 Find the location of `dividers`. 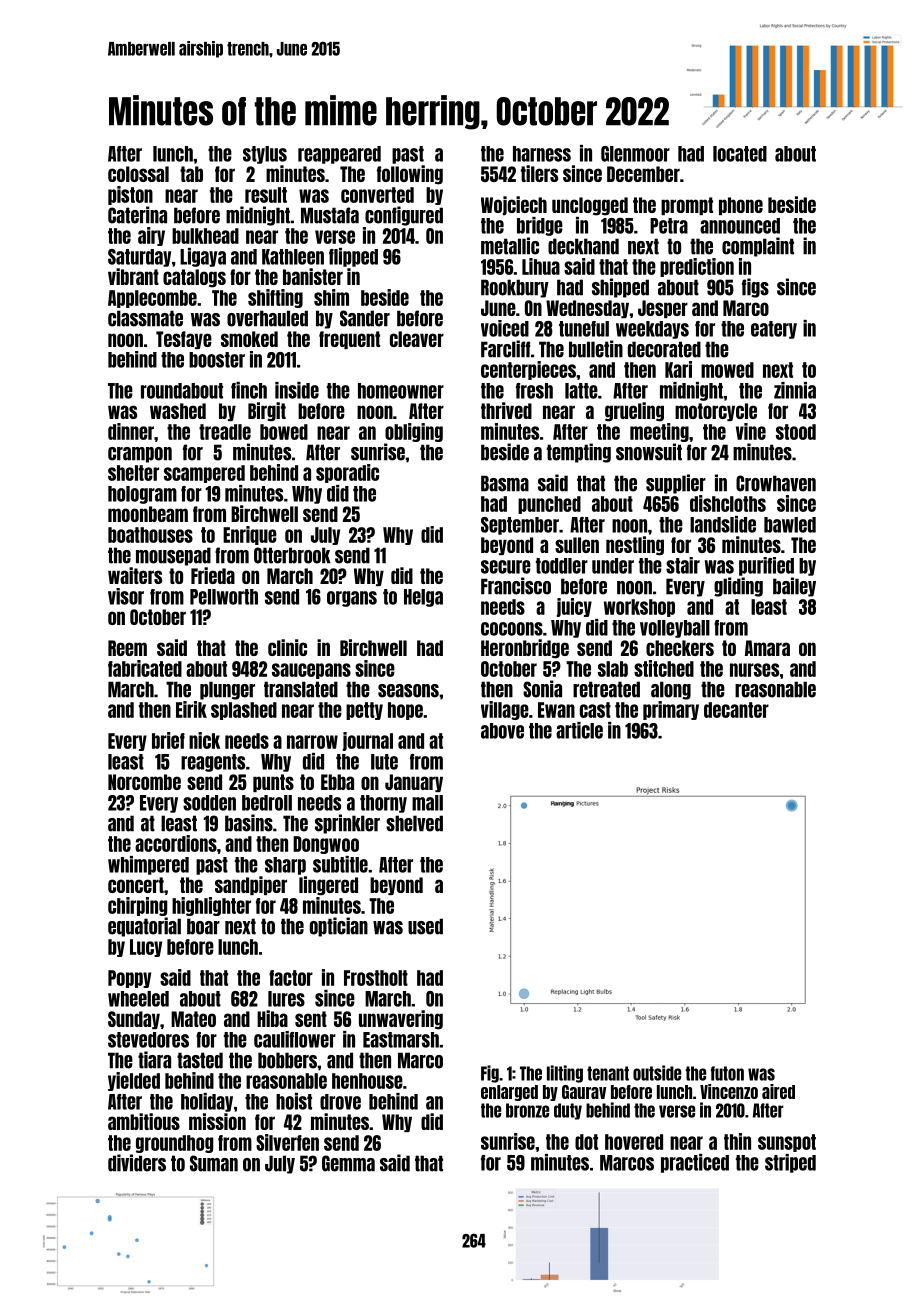

dividers is located at coordinates (137, 1163).
